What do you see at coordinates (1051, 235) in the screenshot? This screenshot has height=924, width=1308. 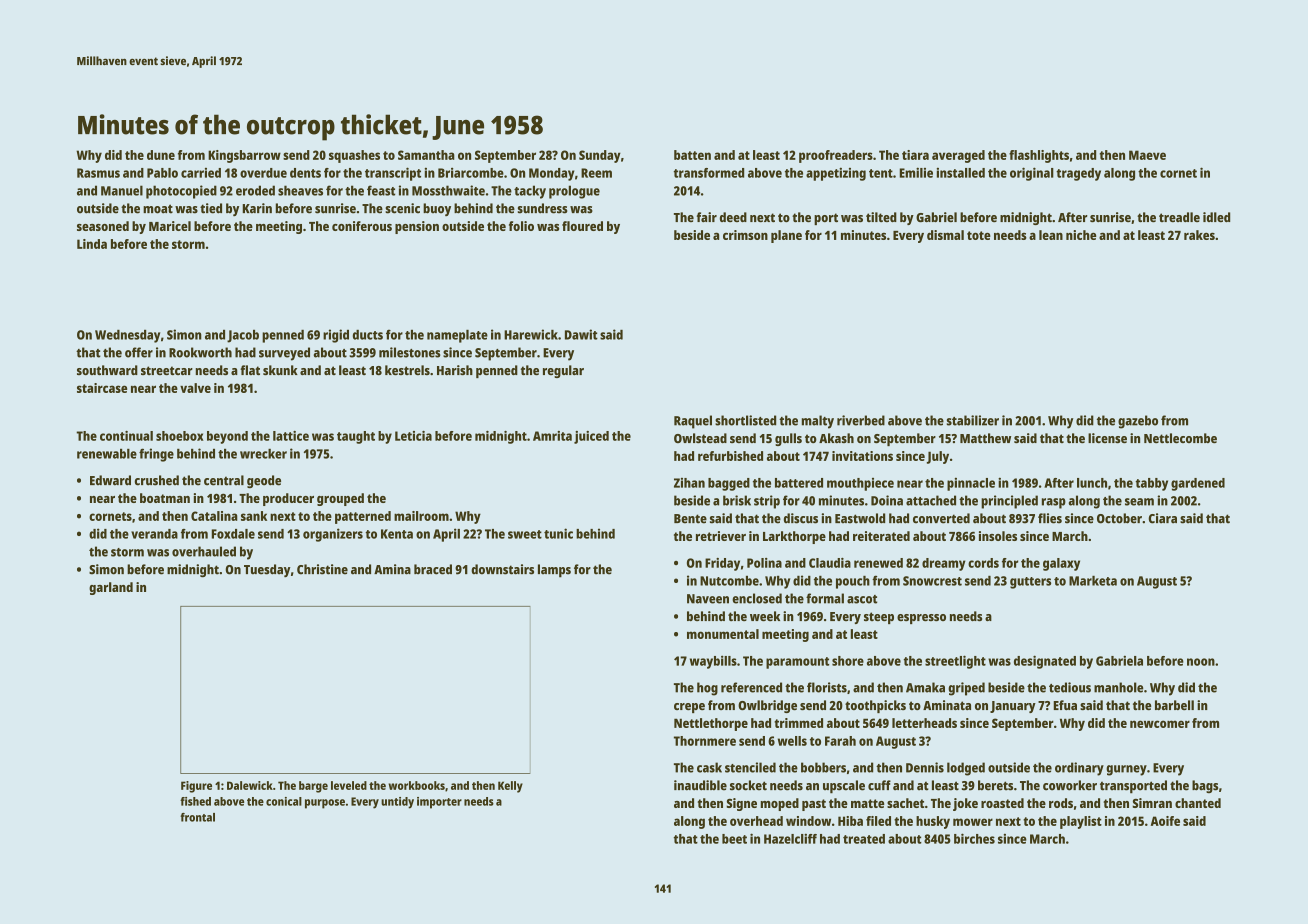 I see `lean` at bounding box center [1051, 235].
